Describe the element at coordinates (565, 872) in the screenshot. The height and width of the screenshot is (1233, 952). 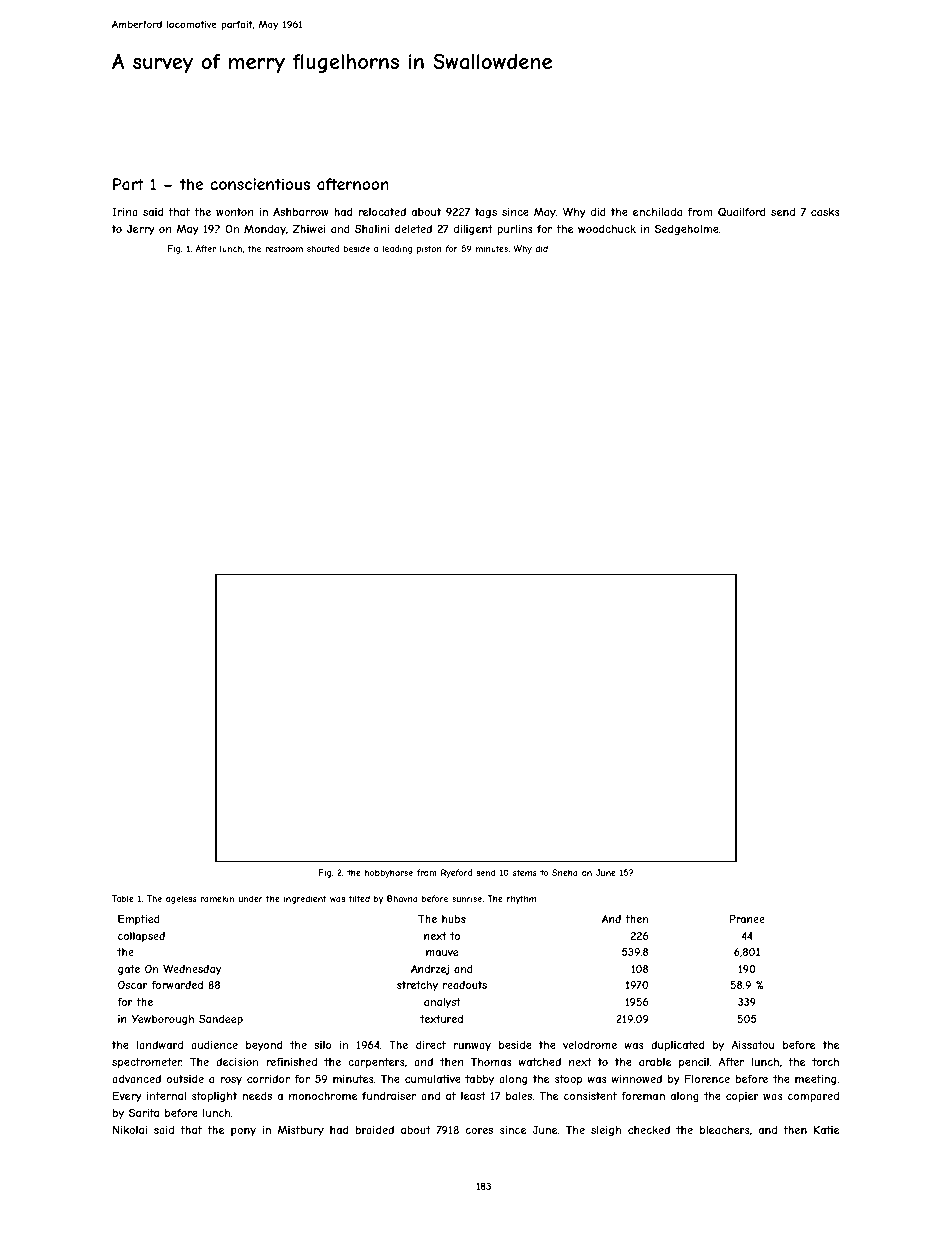
I see `Sneha` at that location.
